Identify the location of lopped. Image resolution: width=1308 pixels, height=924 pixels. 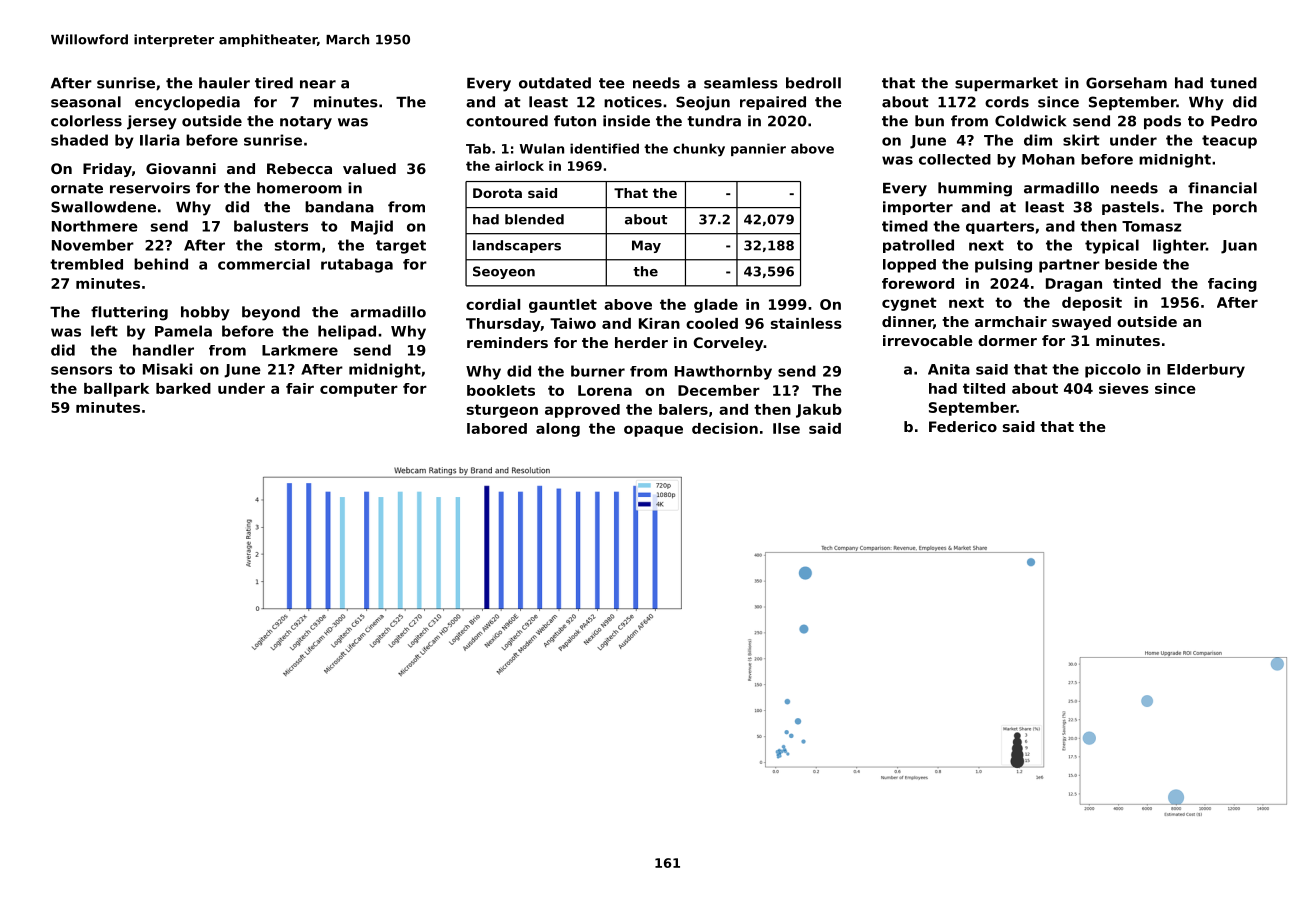
(909, 266).
